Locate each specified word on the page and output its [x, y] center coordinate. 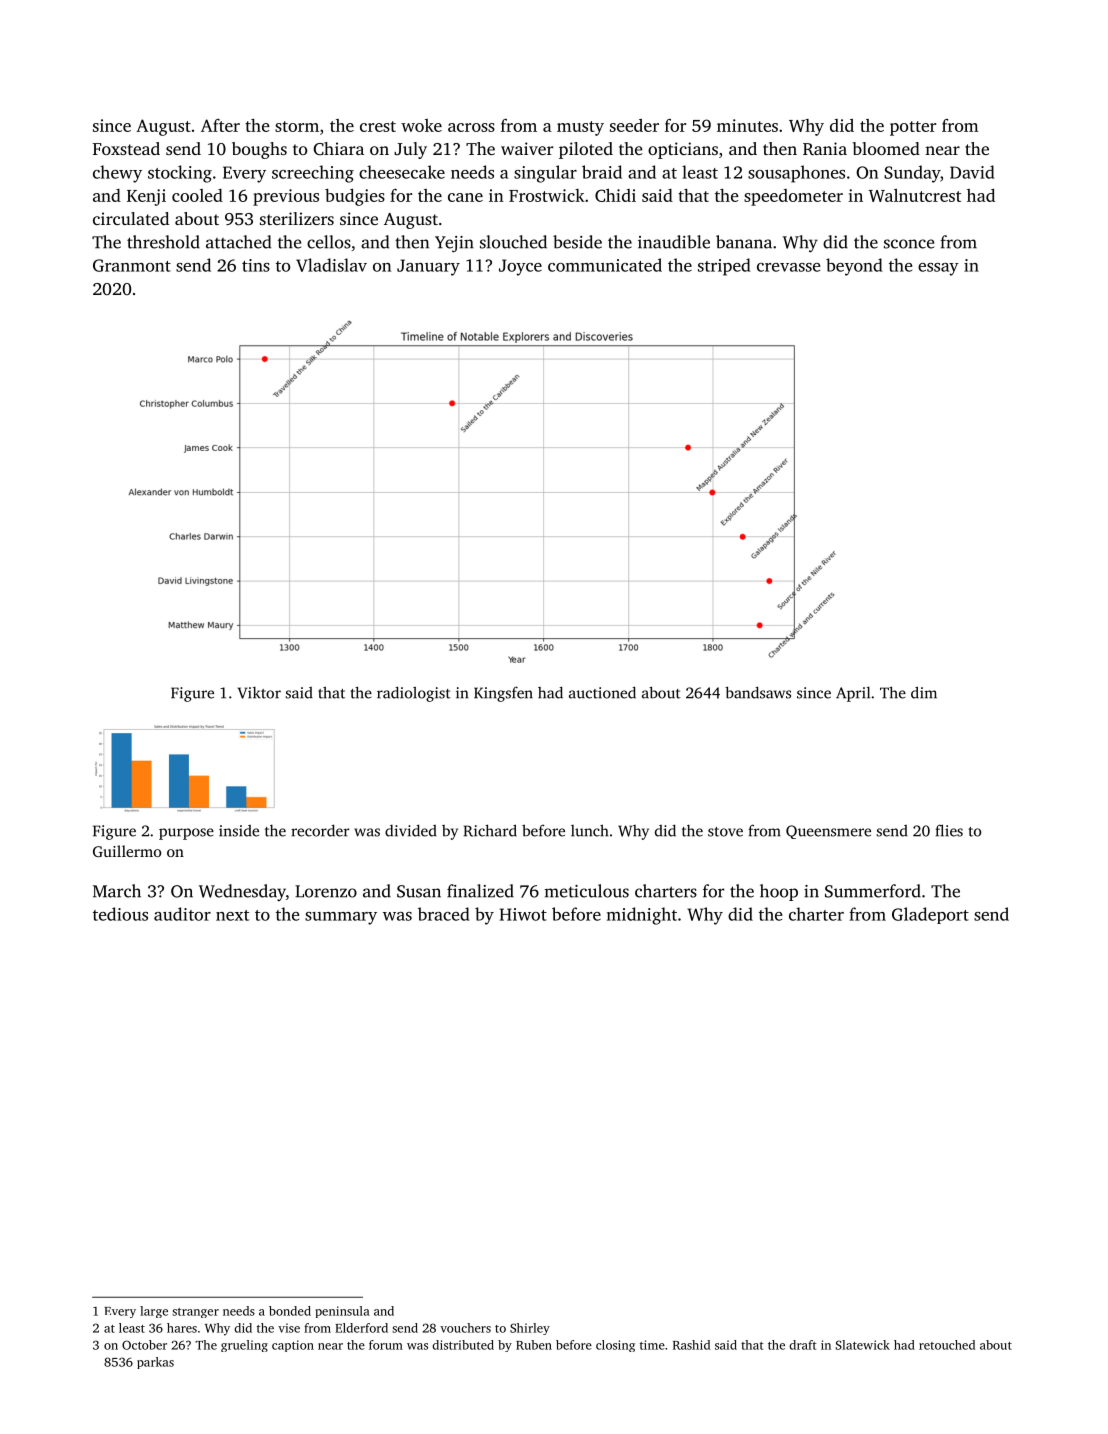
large [154, 1312]
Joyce [520, 267]
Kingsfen [503, 694]
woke [421, 125]
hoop [779, 892]
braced [444, 914]
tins [256, 265]
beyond [854, 267]
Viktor [259, 693]
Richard [490, 830]
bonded [290, 1311]
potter [913, 128]
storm [297, 126]
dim [924, 692]
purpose [186, 834]
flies [949, 830]
